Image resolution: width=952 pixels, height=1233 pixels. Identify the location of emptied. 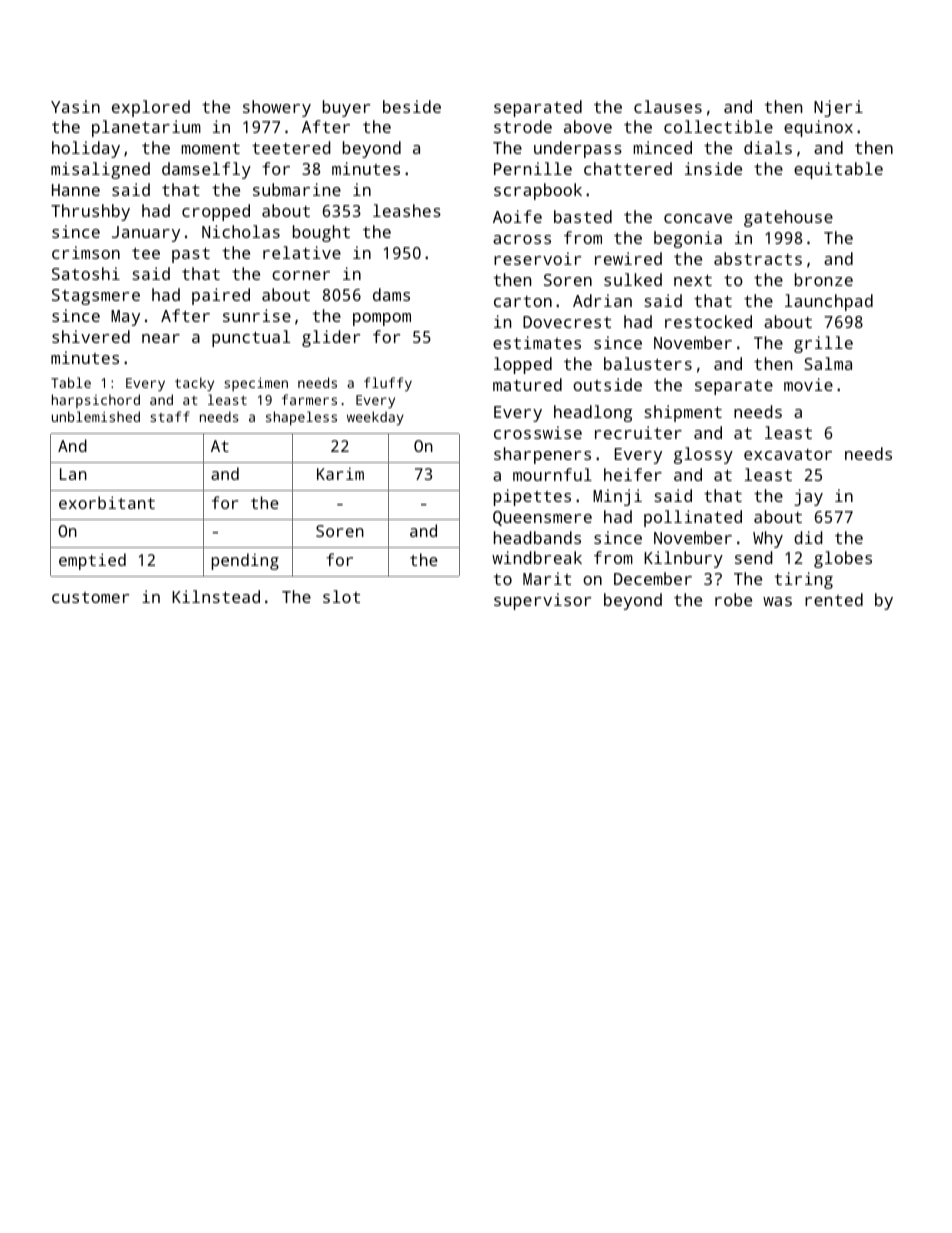
(92, 561).
